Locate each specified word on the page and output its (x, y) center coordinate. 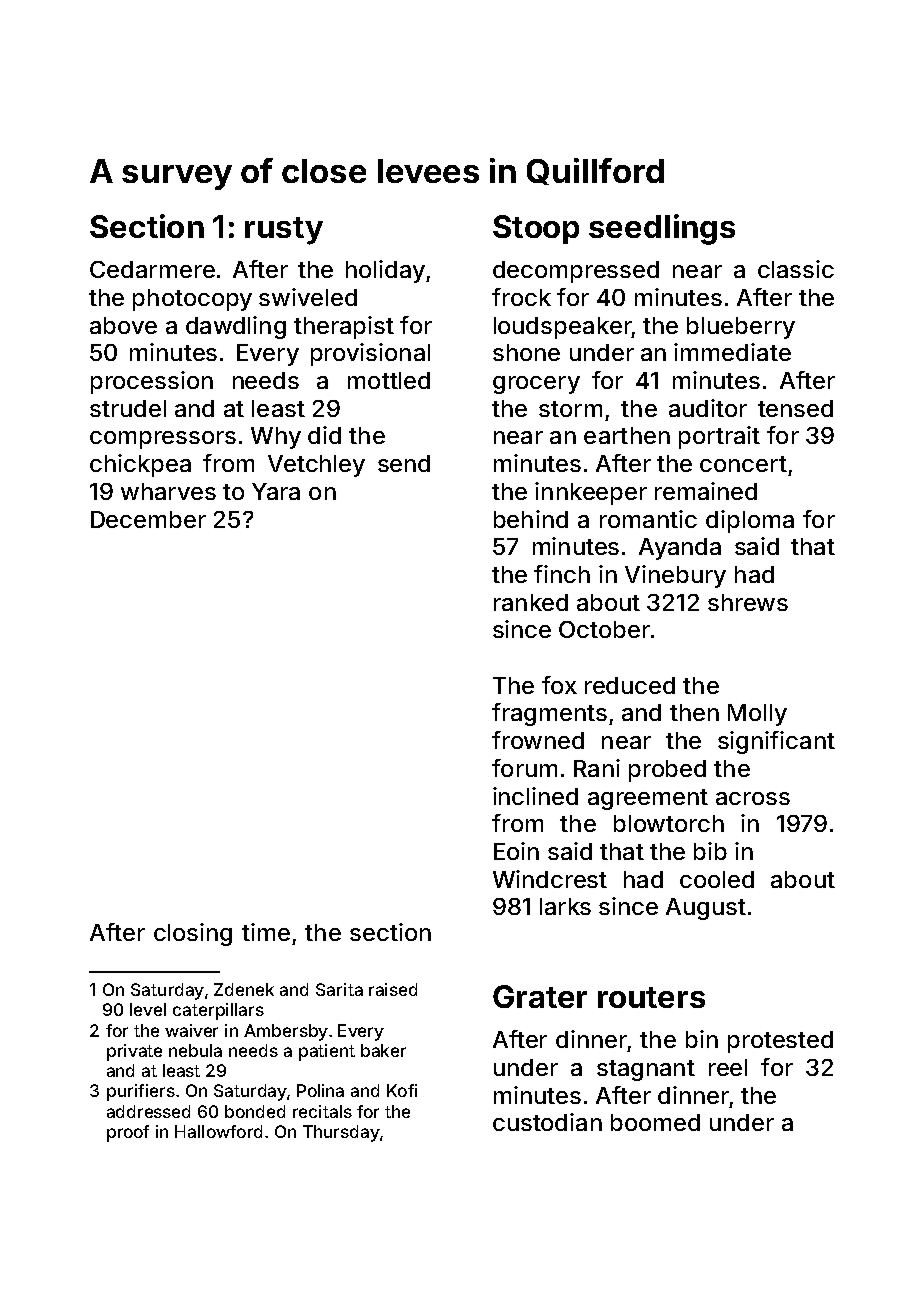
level (148, 1009)
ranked (531, 602)
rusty (284, 231)
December (148, 519)
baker (383, 1050)
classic (796, 269)
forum (524, 768)
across (753, 798)
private (134, 1052)
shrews (748, 602)
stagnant (646, 1070)
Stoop (536, 229)
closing (193, 934)
